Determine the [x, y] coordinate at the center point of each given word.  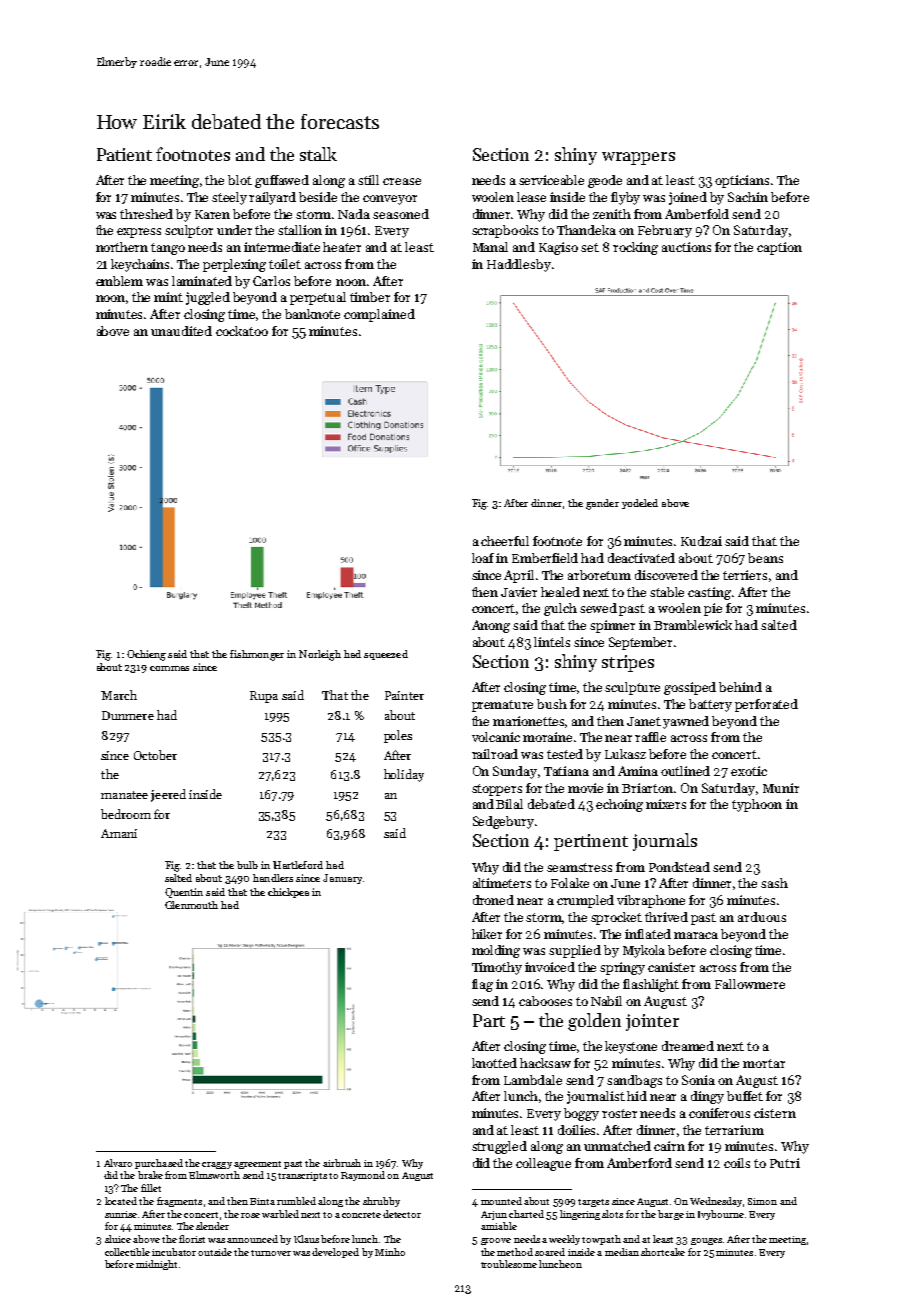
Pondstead [679, 867]
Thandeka [586, 230]
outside [215, 1252]
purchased [159, 1164]
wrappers [638, 158]
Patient [124, 154]
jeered [168, 795]
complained [379, 315]
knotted [494, 1063]
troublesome [509, 1264]
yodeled [640, 504]
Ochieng [146, 655]
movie [585, 788]
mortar [764, 1063]
